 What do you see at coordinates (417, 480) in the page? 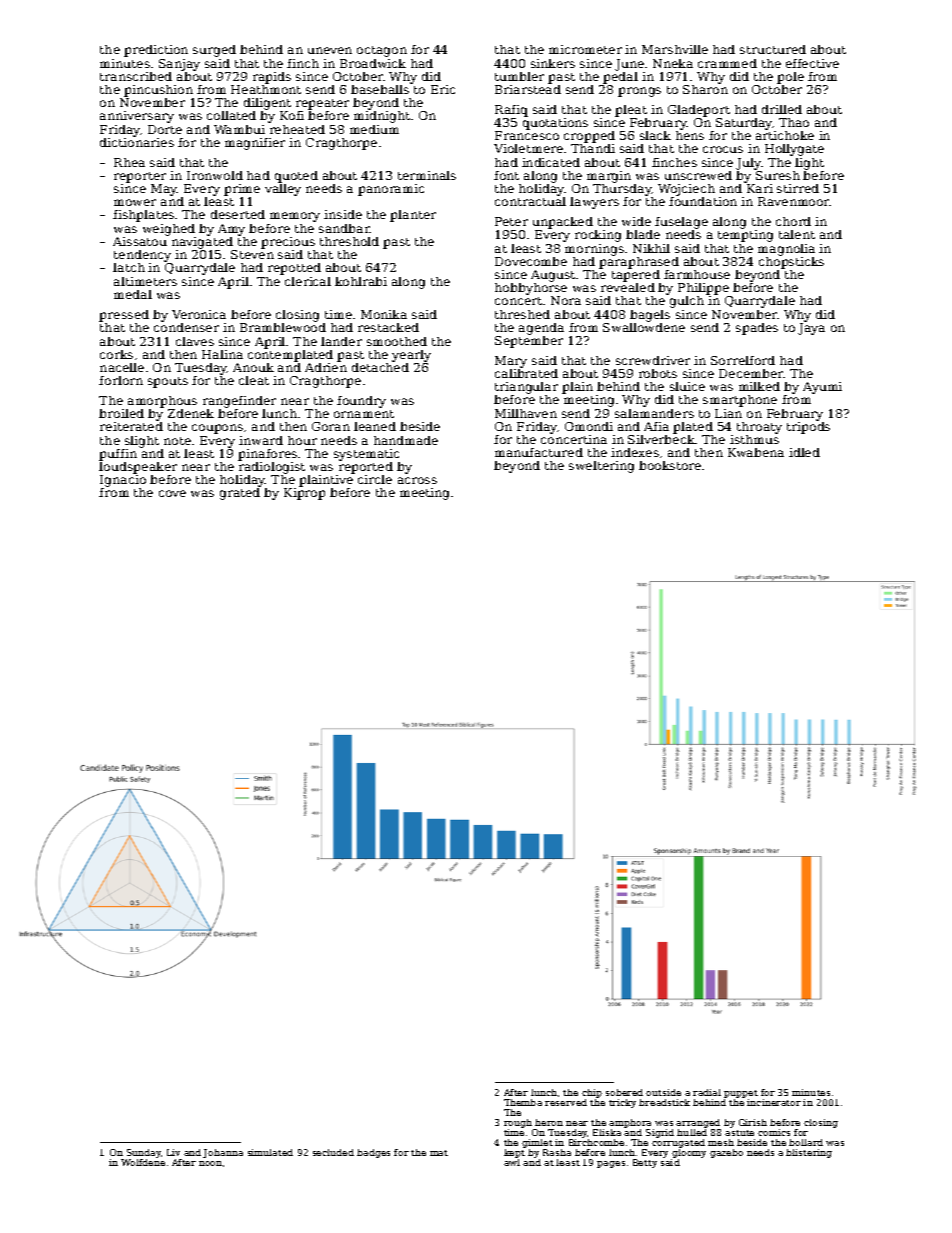
I see `across` at bounding box center [417, 480].
